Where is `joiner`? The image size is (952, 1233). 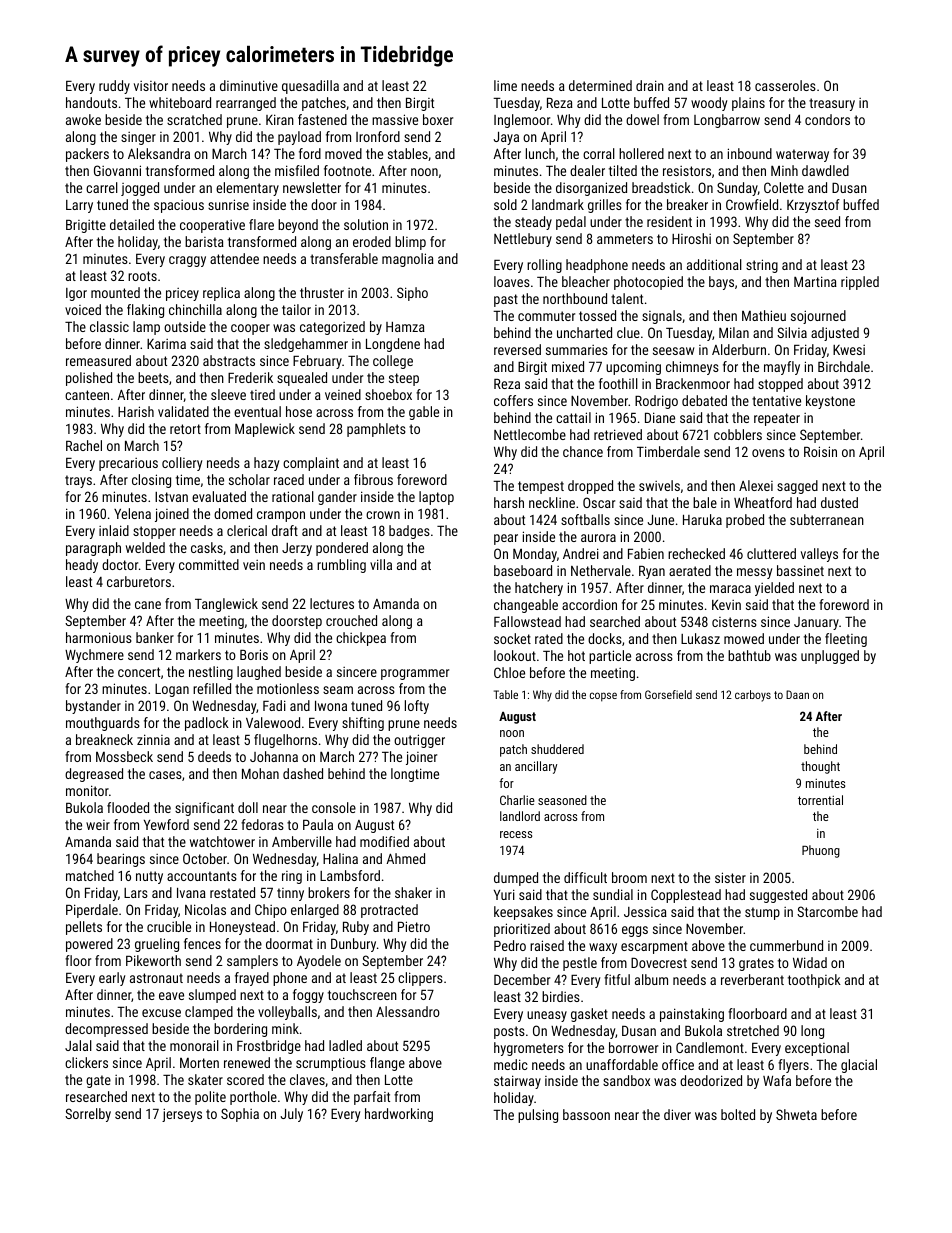 joiner is located at coordinates (421, 758).
